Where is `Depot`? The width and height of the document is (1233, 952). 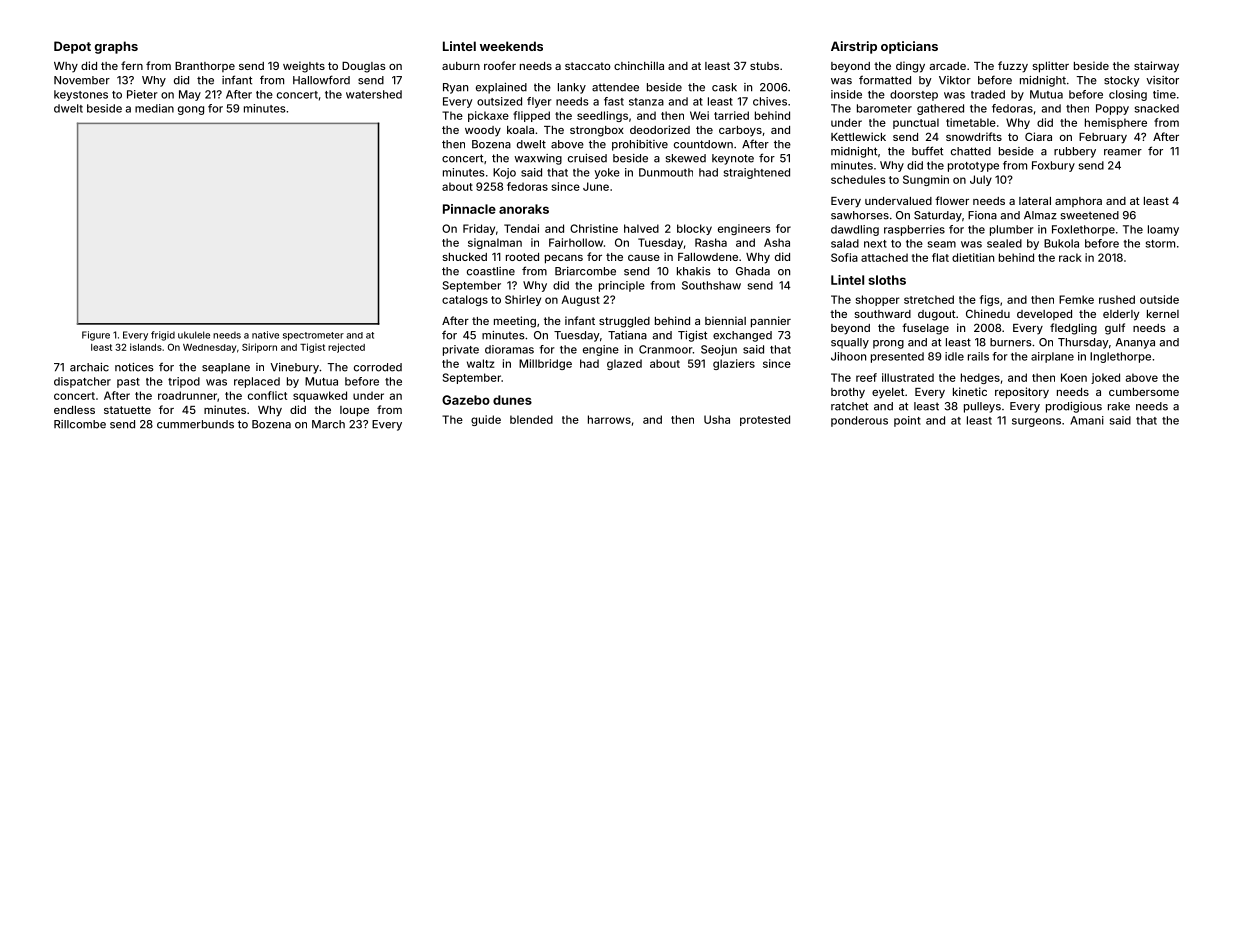 Depot is located at coordinates (72, 47).
